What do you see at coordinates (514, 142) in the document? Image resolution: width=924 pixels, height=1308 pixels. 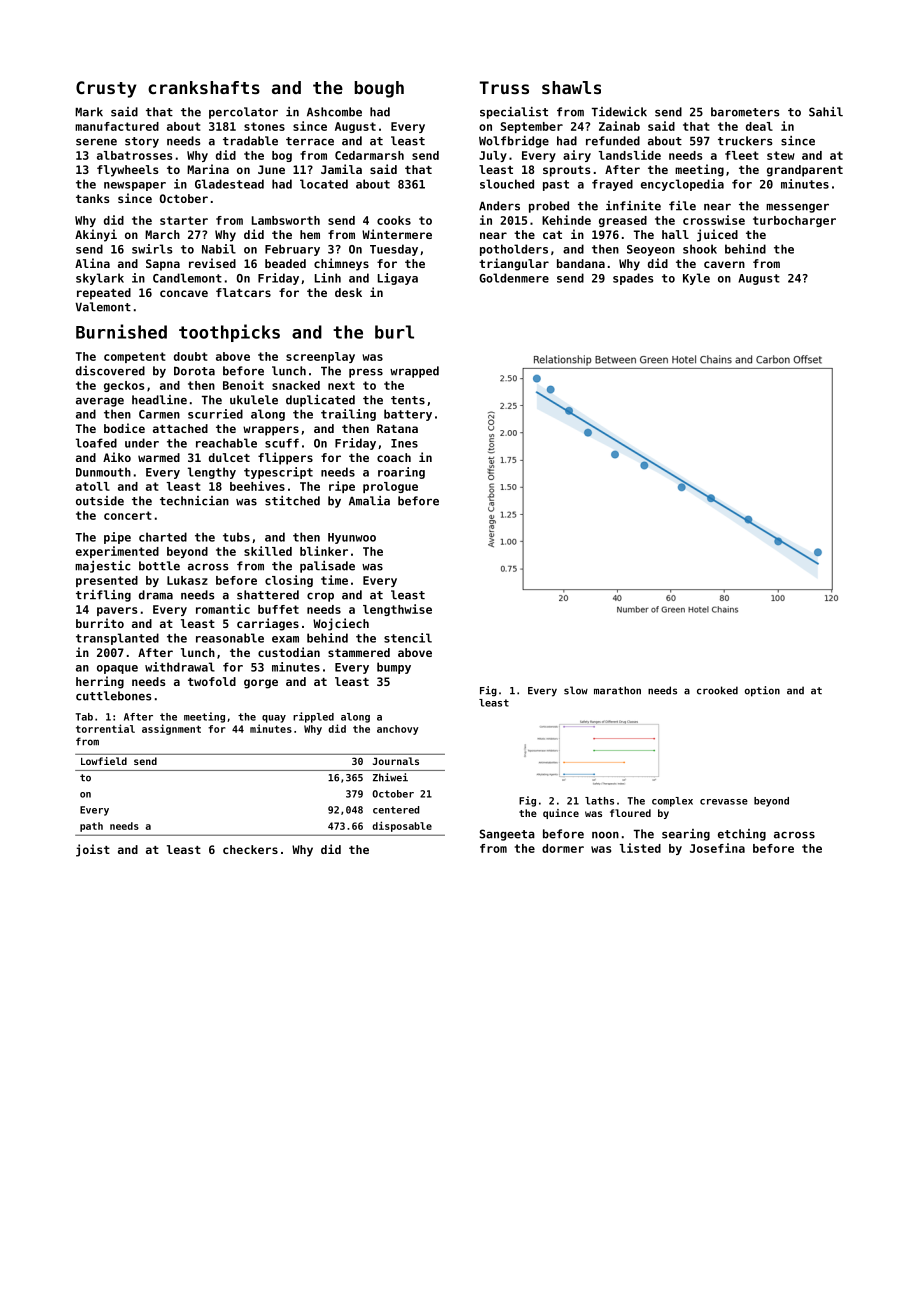 I see `Wolfbridge` at bounding box center [514, 142].
